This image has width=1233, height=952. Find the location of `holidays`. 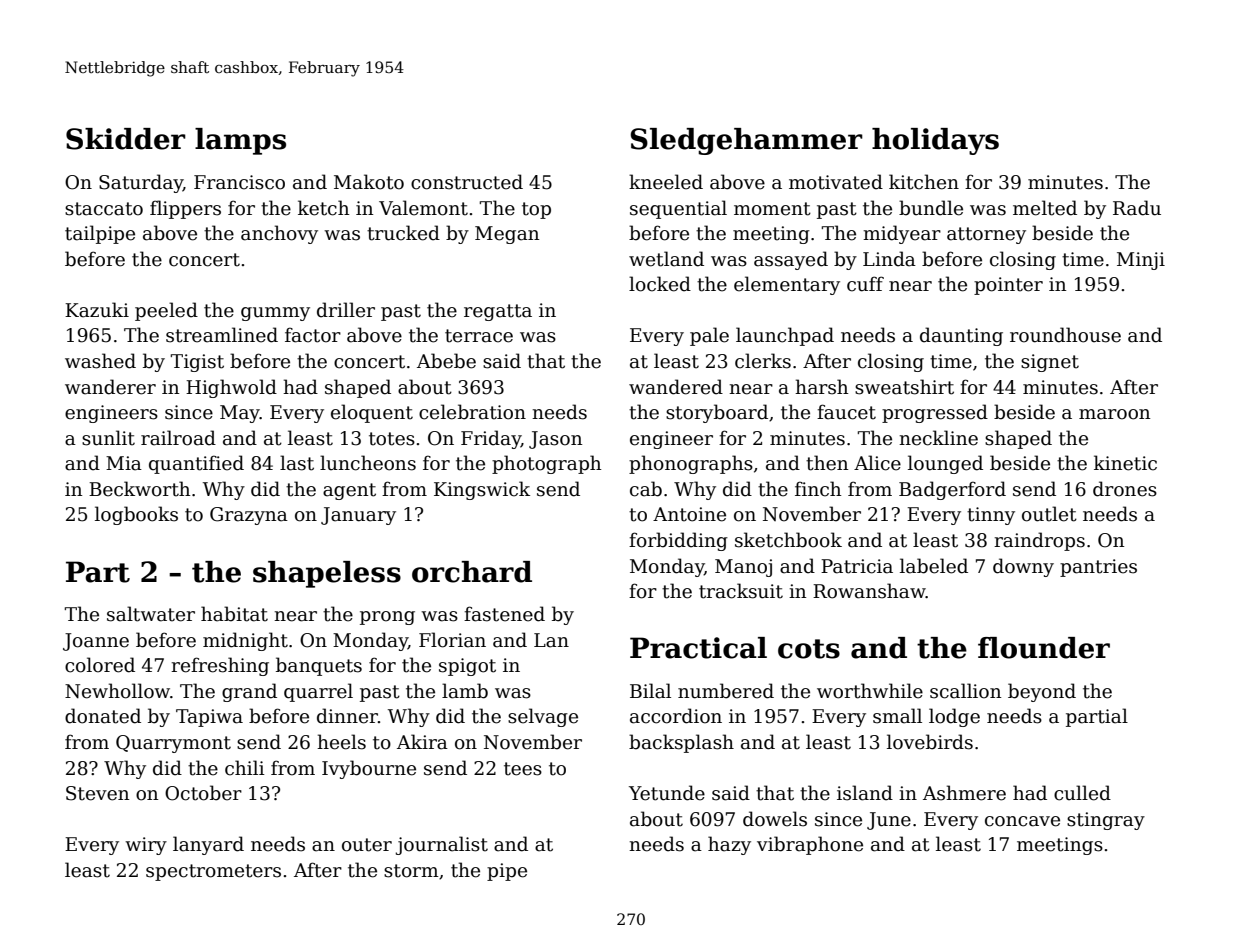

holidays is located at coordinates (935, 141).
